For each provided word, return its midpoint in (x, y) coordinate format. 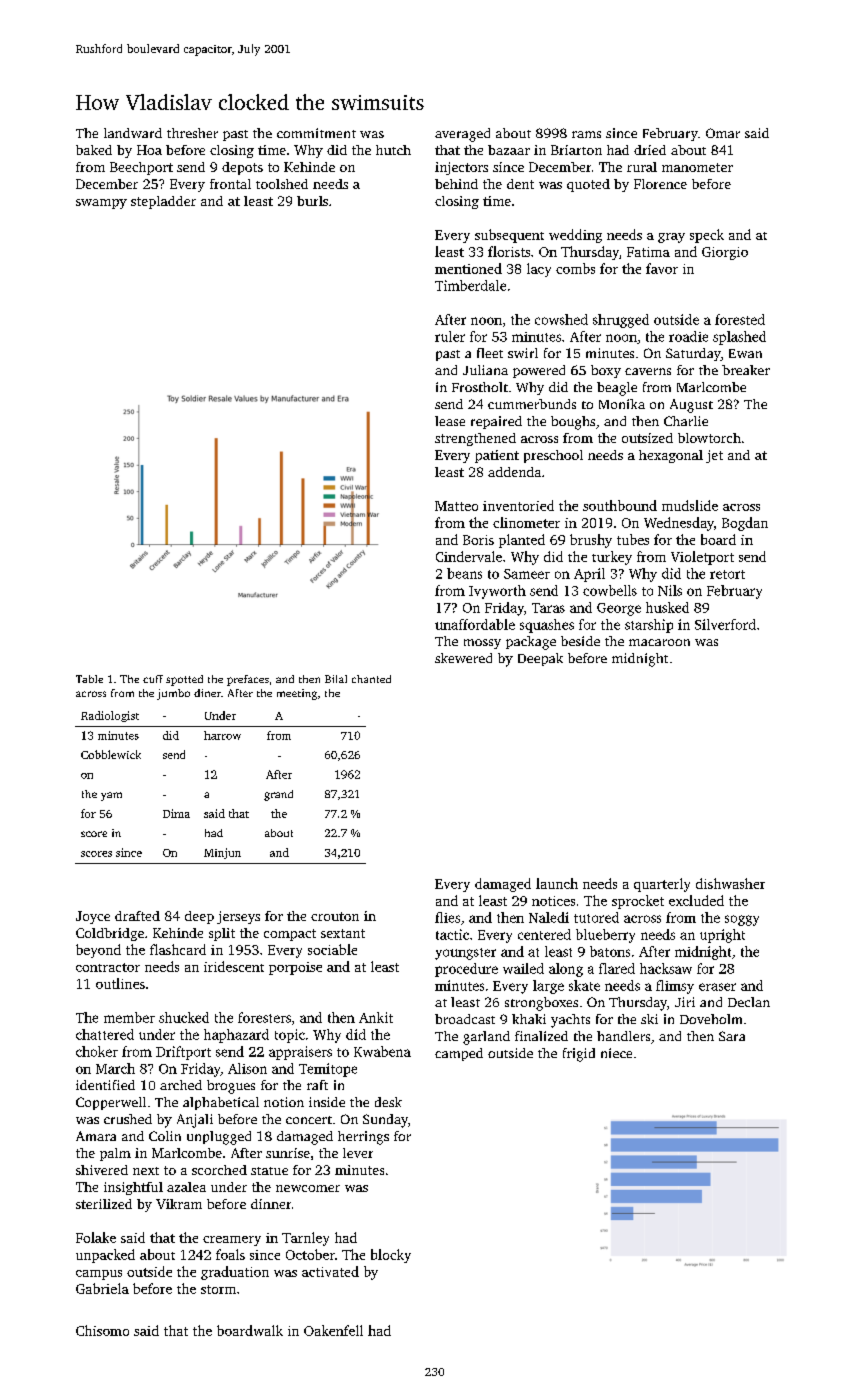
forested (740, 319)
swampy (101, 204)
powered (539, 371)
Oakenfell (333, 1330)
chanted (371, 679)
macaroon (659, 642)
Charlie (686, 421)
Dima (176, 813)
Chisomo (102, 1330)
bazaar (509, 150)
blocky (391, 1256)
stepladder (163, 202)
